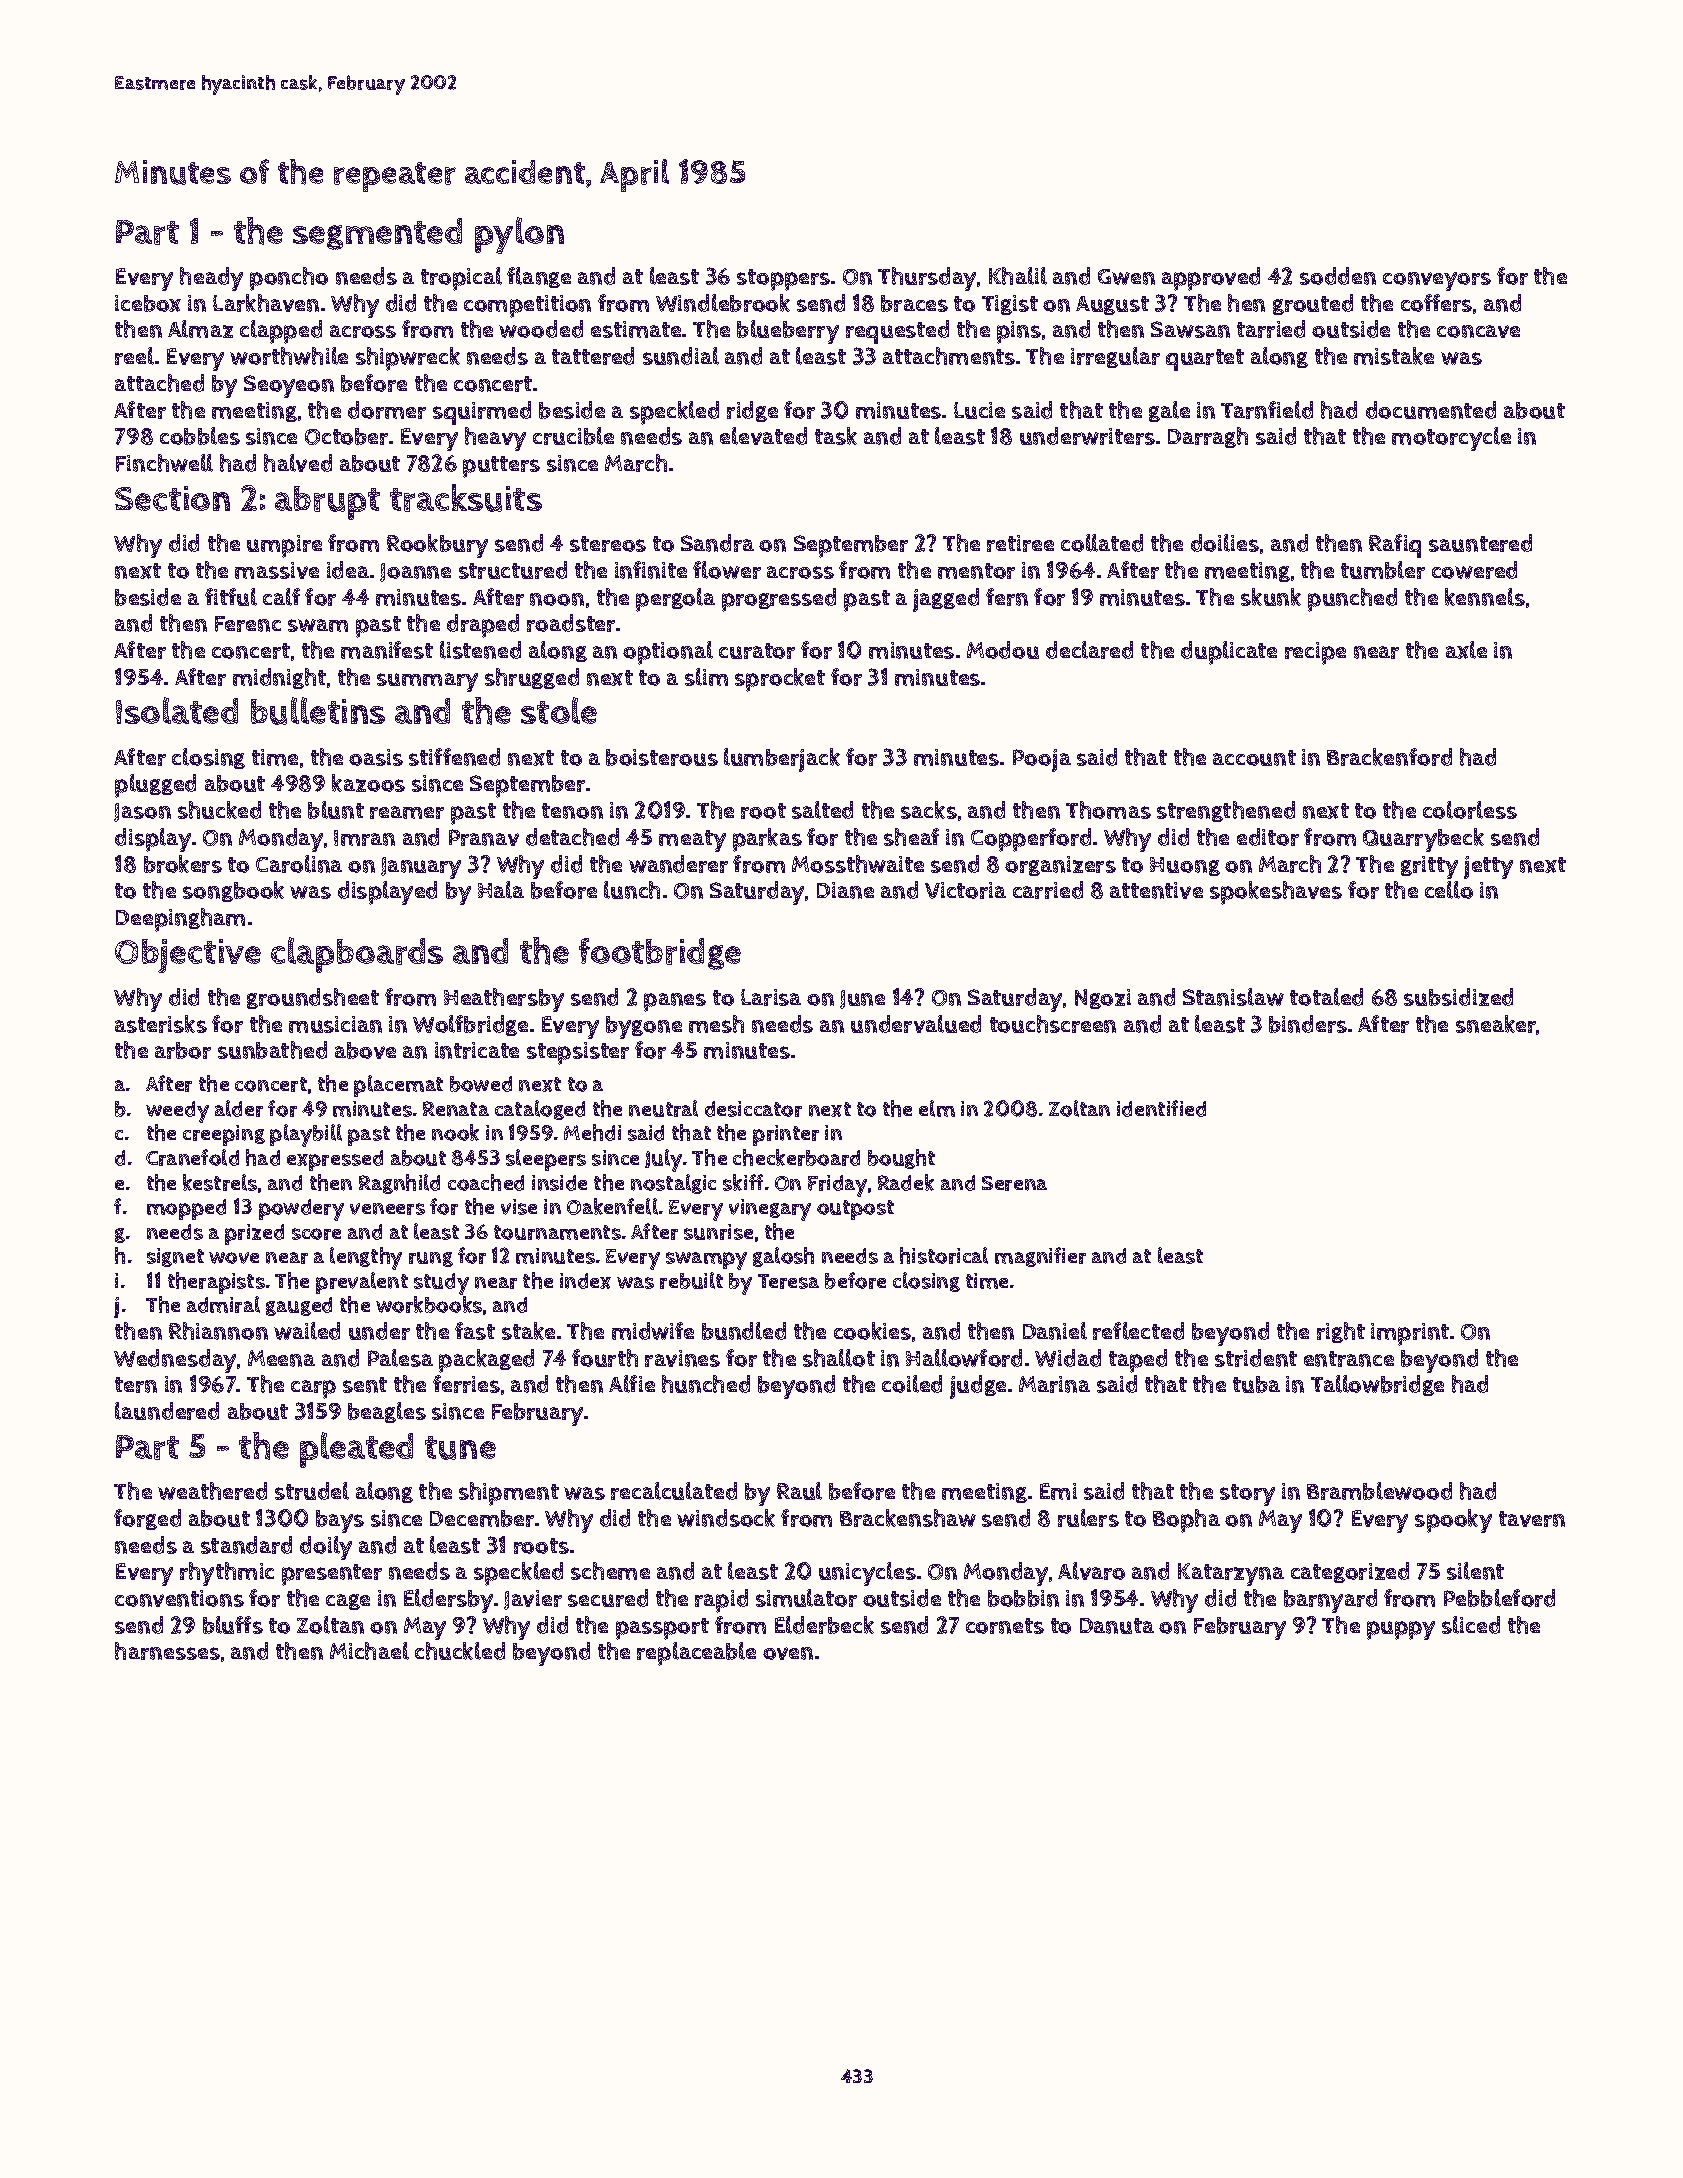 The width and height of the screenshot is (1683, 2178). Describe the element at coordinates (192, 1157) in the screenshot. I see `Cranefold` at that location.
